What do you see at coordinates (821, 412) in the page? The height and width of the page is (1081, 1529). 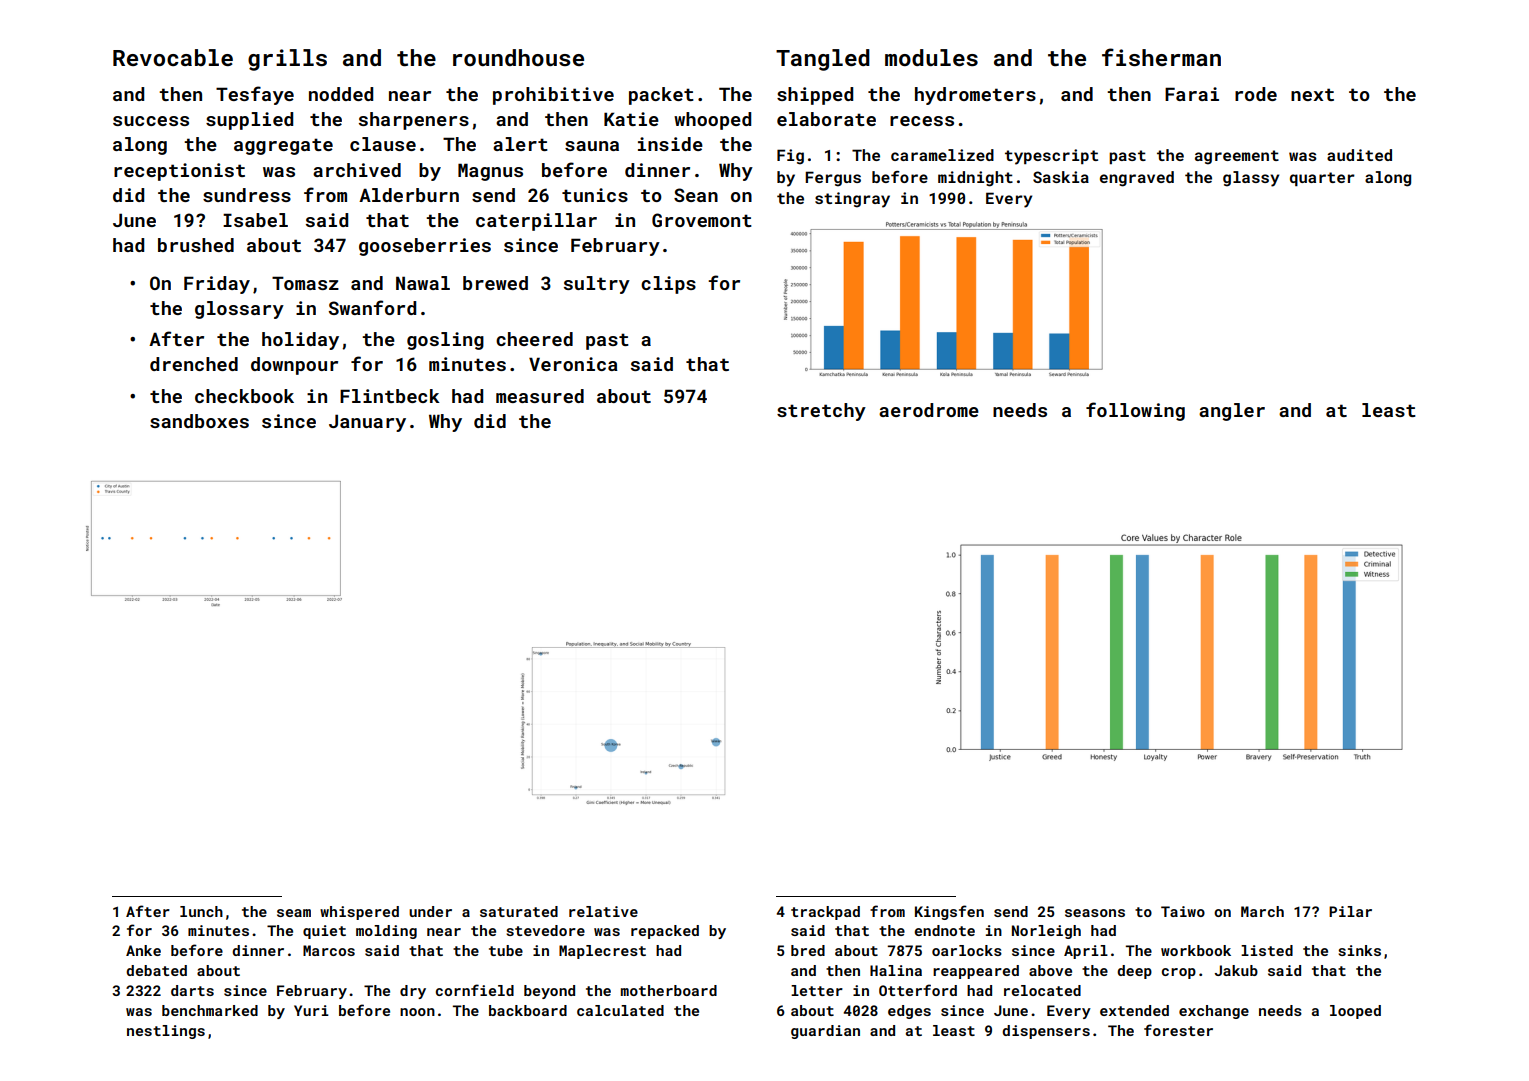 I see `stretchy` at bounding box center [821, 412].
